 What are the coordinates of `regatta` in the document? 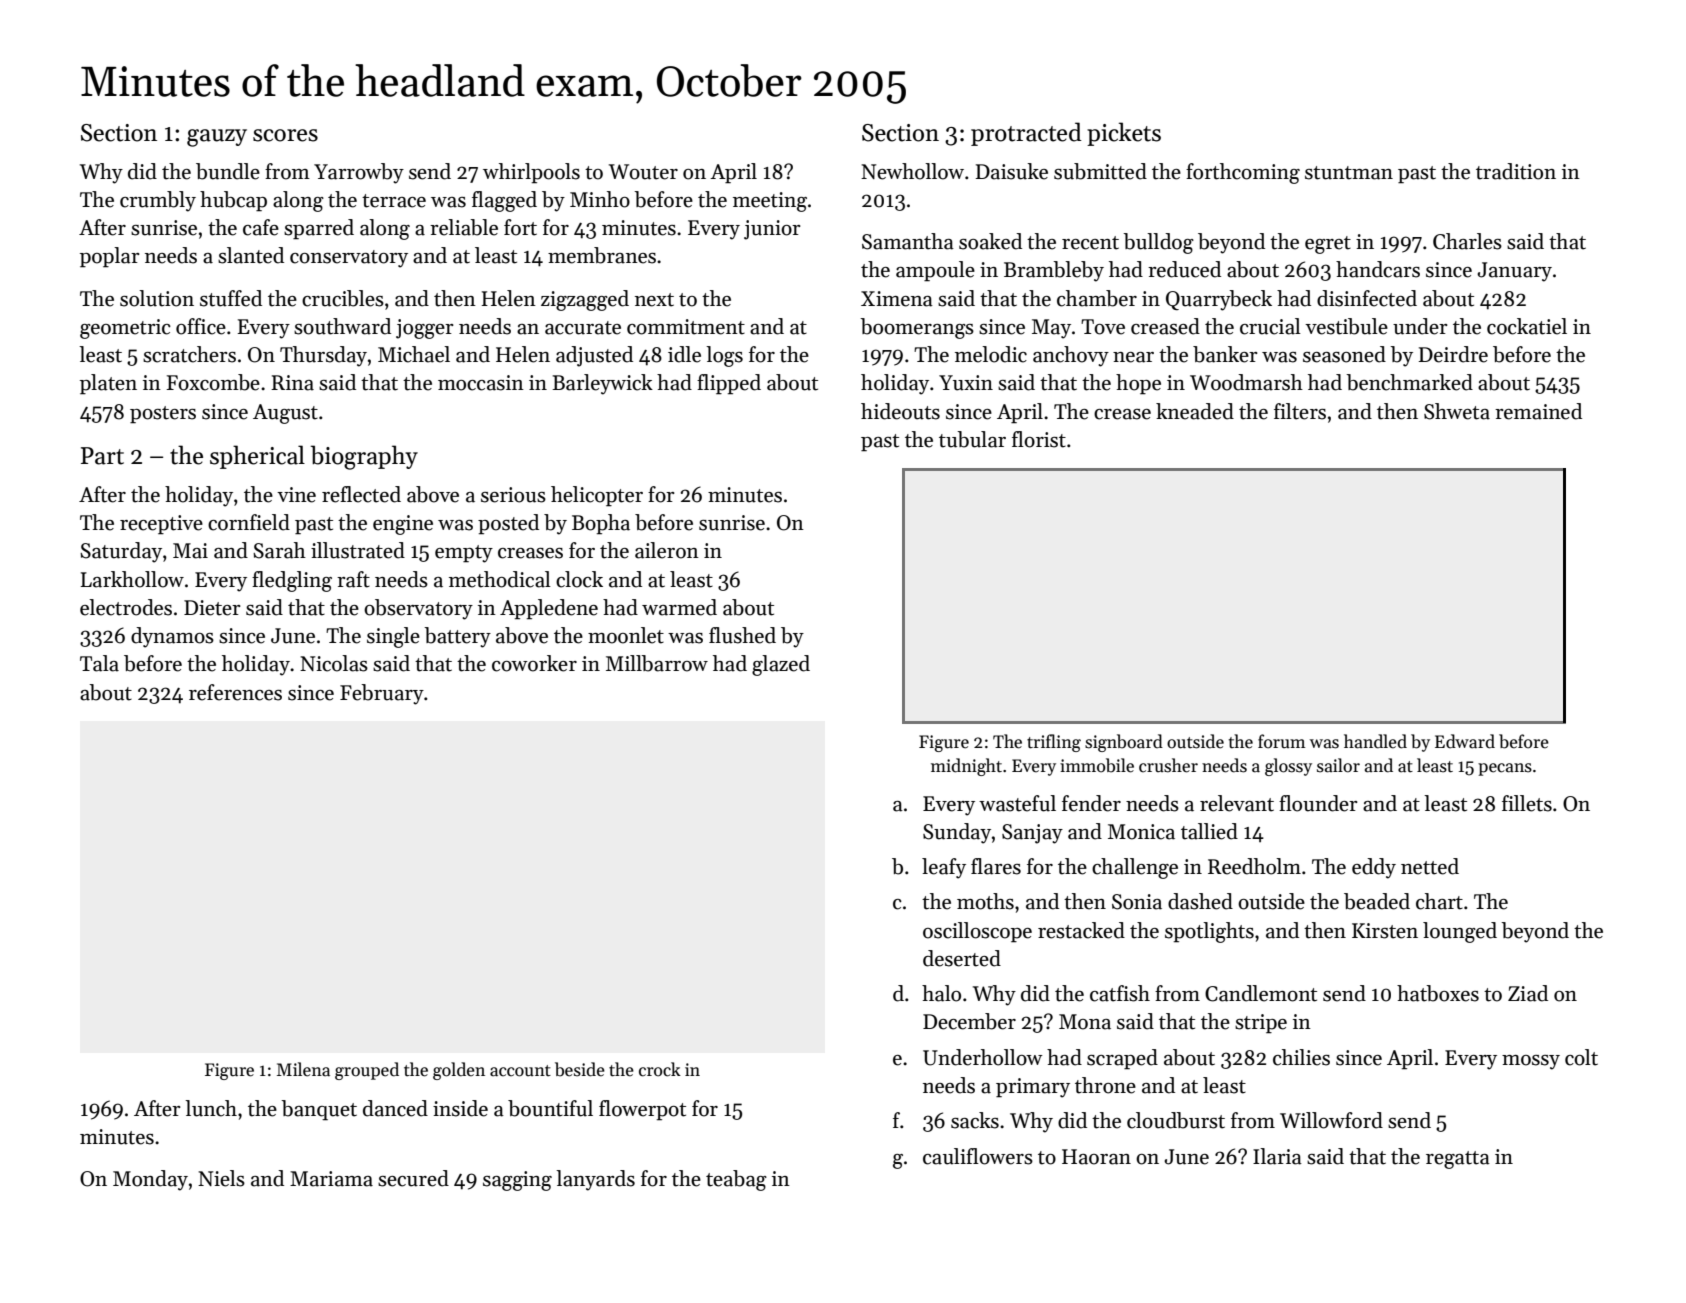 It's located at (1458, 1160).
